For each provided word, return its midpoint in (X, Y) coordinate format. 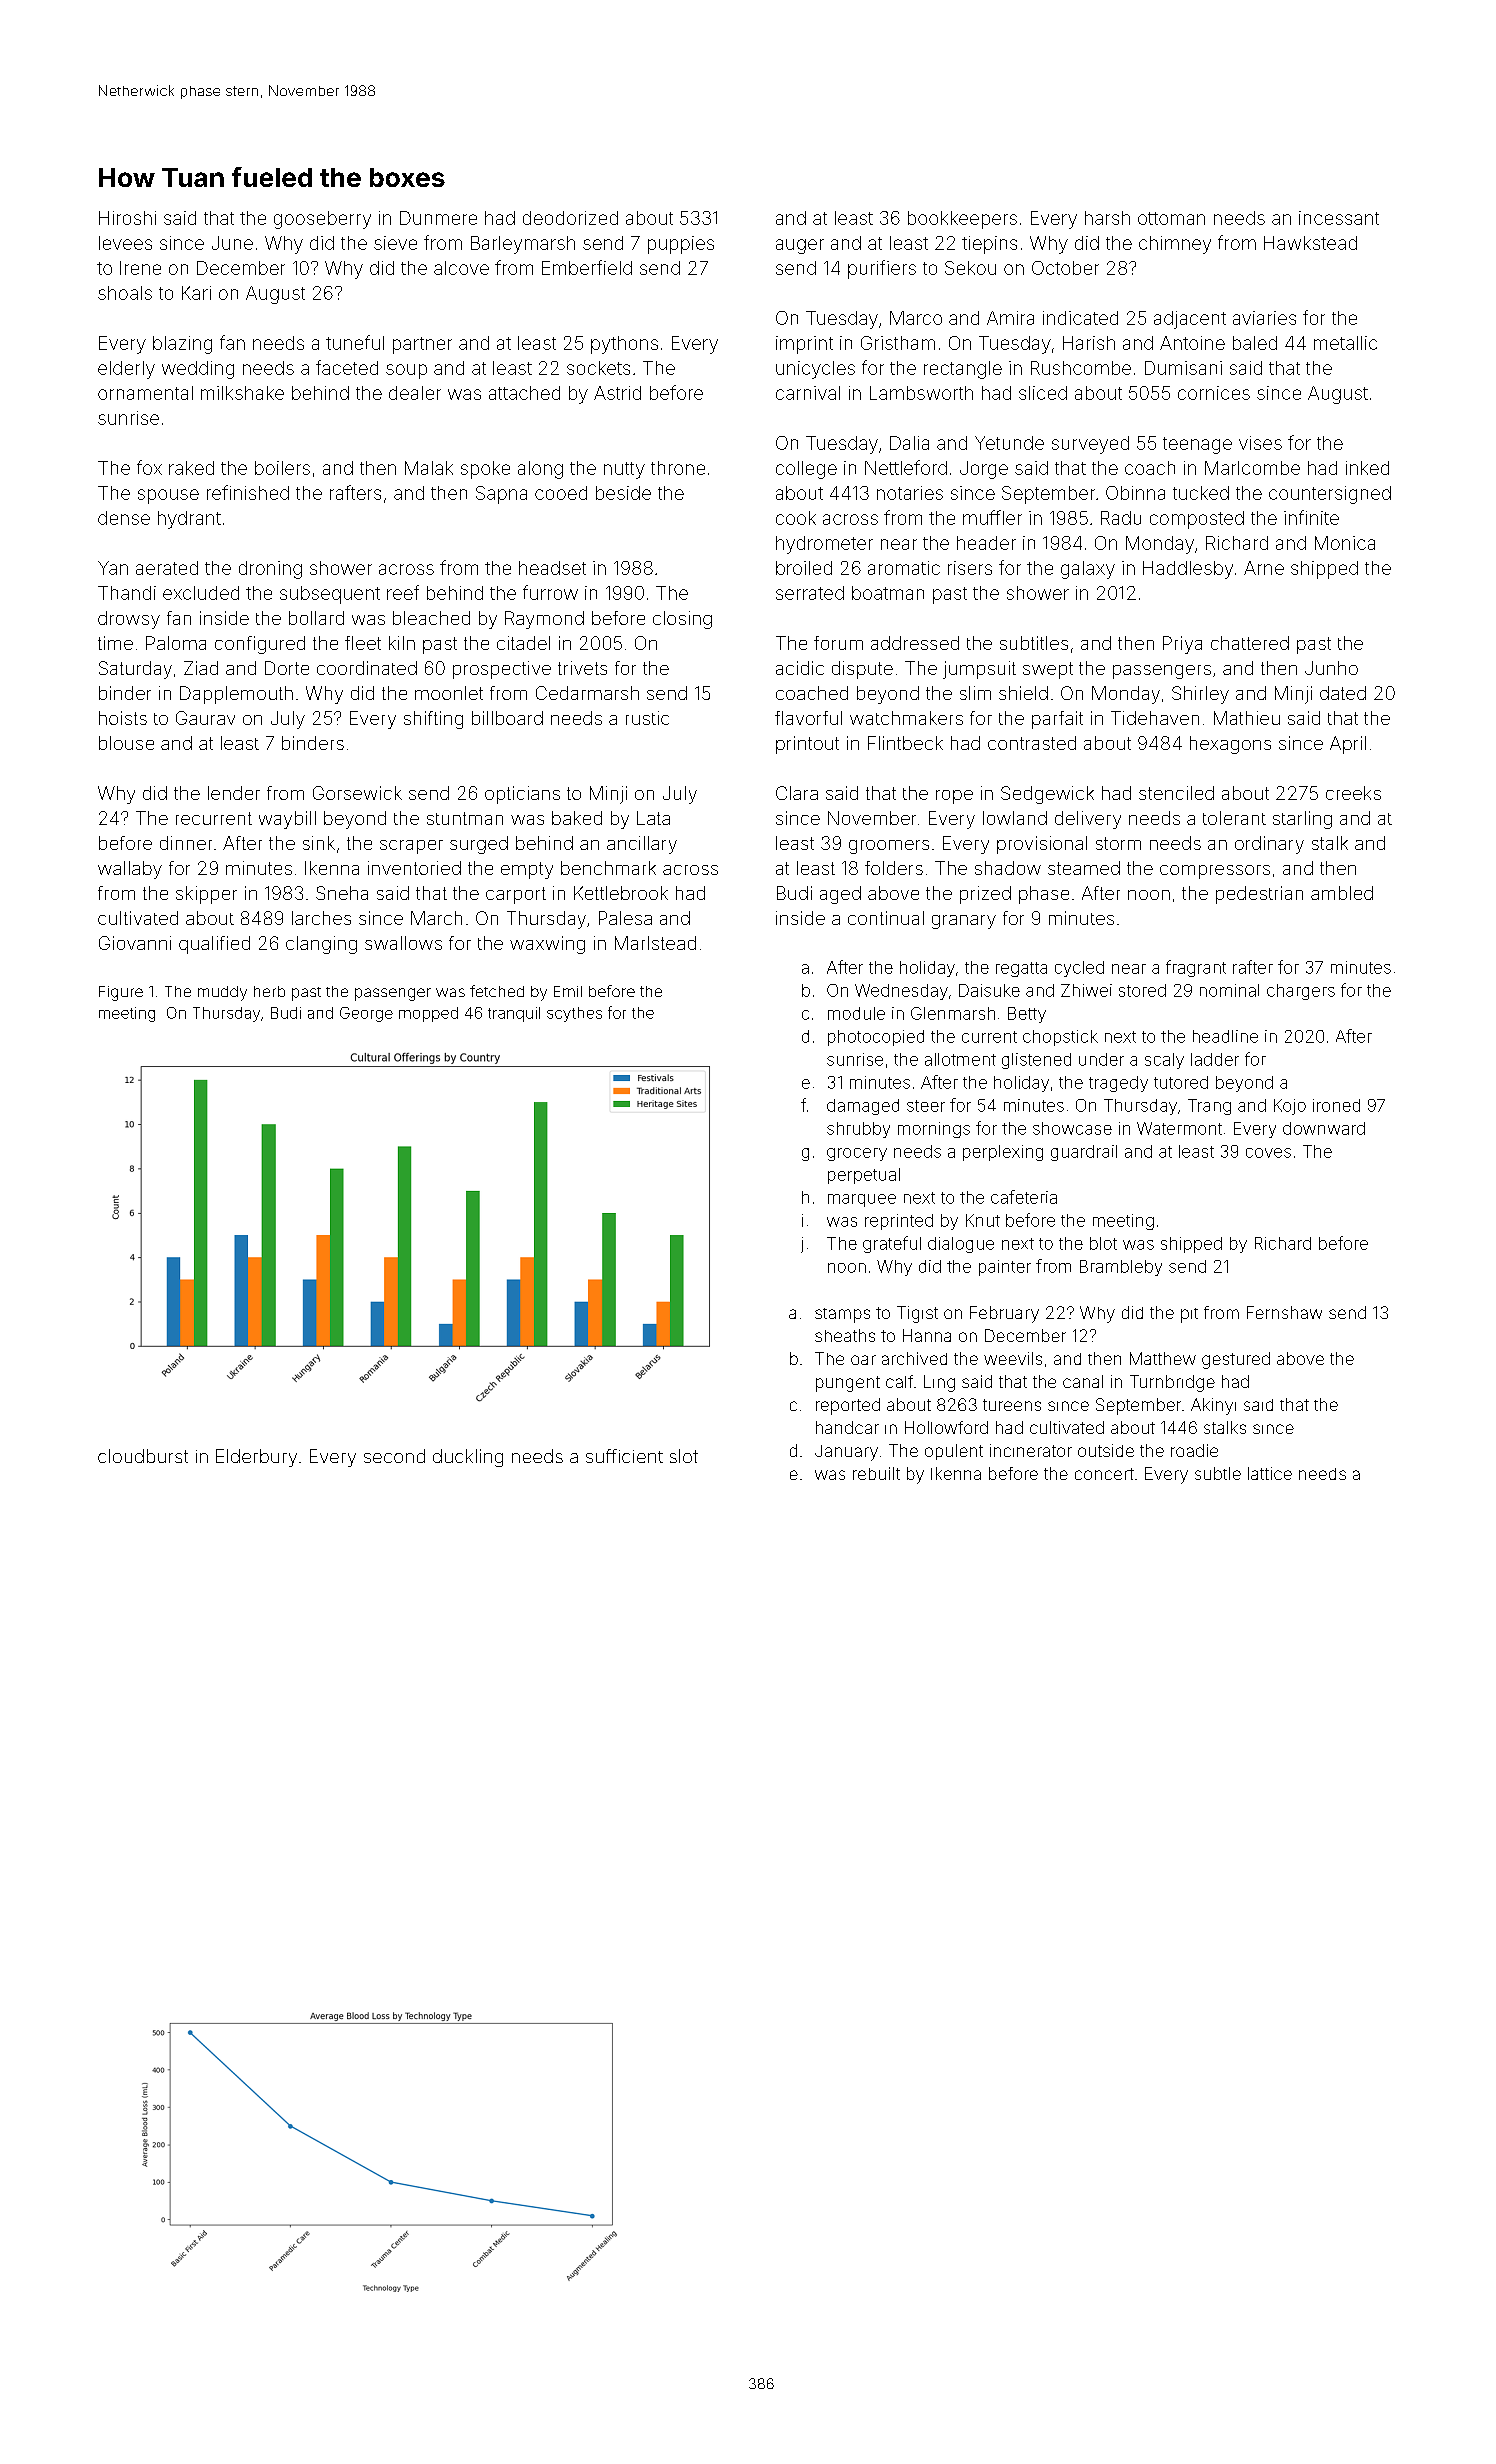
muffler (992, 517)
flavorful (808, 718)
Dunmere (438, 218)
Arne (1264, 568)
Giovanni (135, 943)
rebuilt (876, 1473)
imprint (804, 345)
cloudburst (143, 1456)
